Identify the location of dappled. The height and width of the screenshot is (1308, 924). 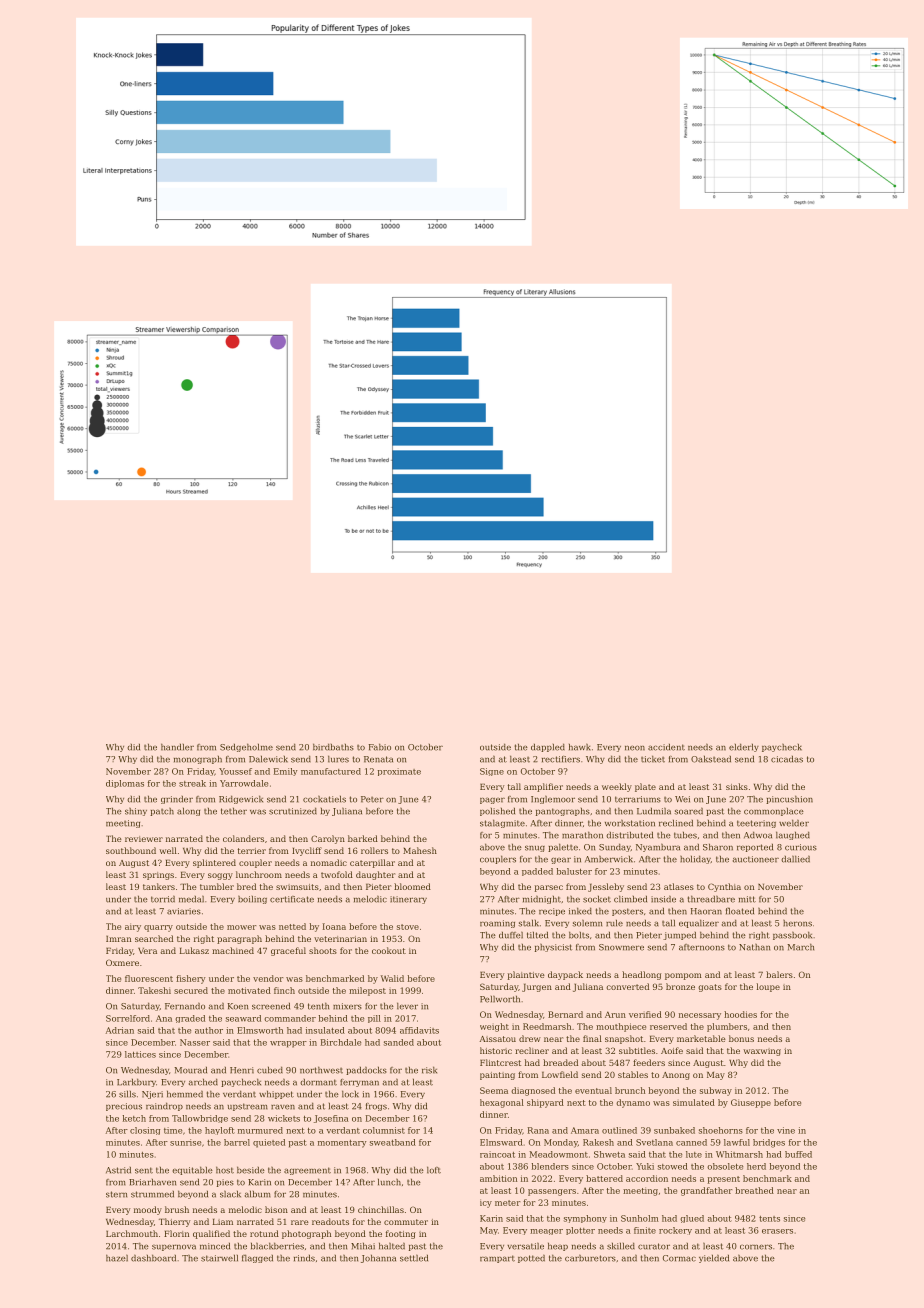
(548, 747).
